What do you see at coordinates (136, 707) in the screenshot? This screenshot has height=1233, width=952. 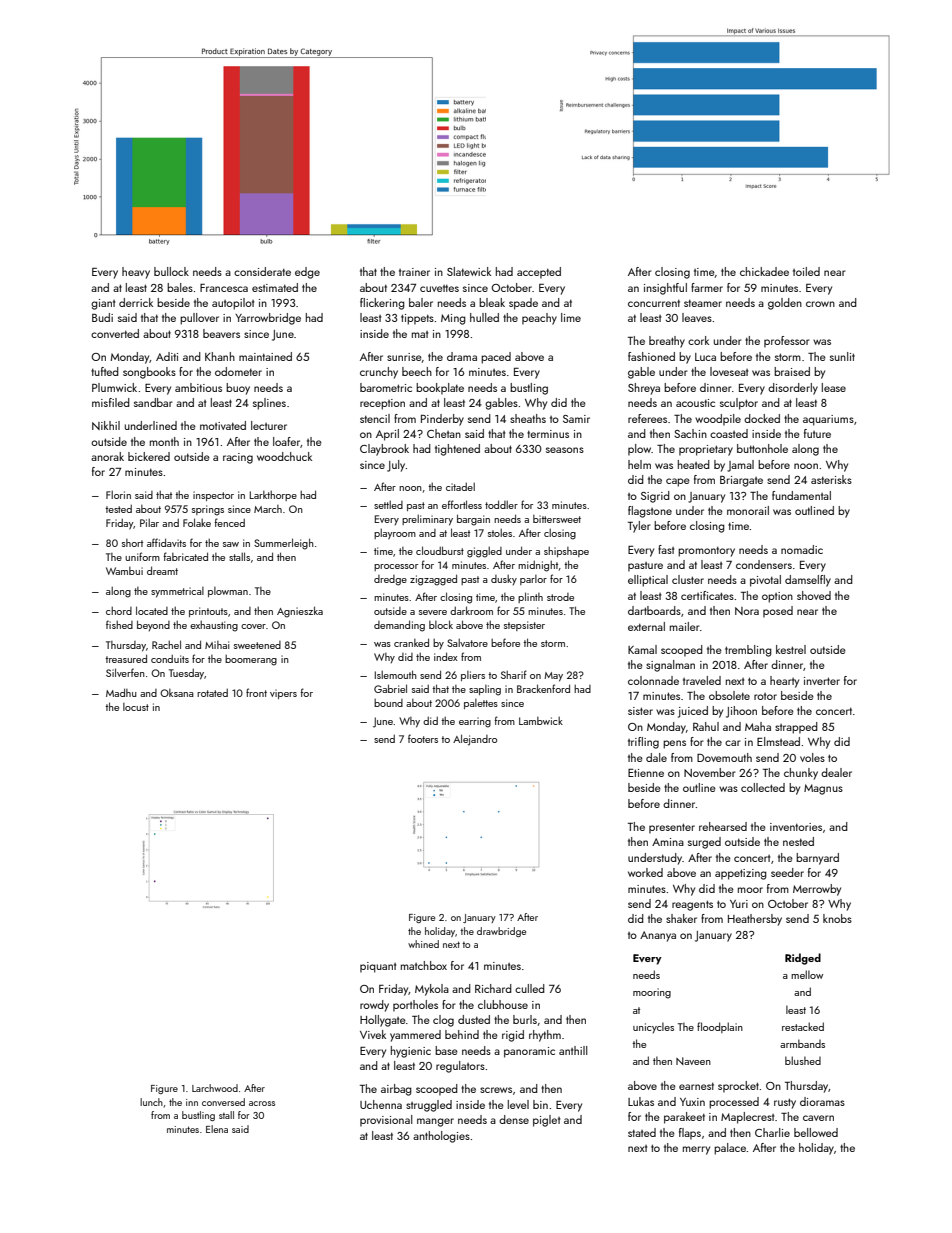 I see `locust` at bounding box center [136, 707].
